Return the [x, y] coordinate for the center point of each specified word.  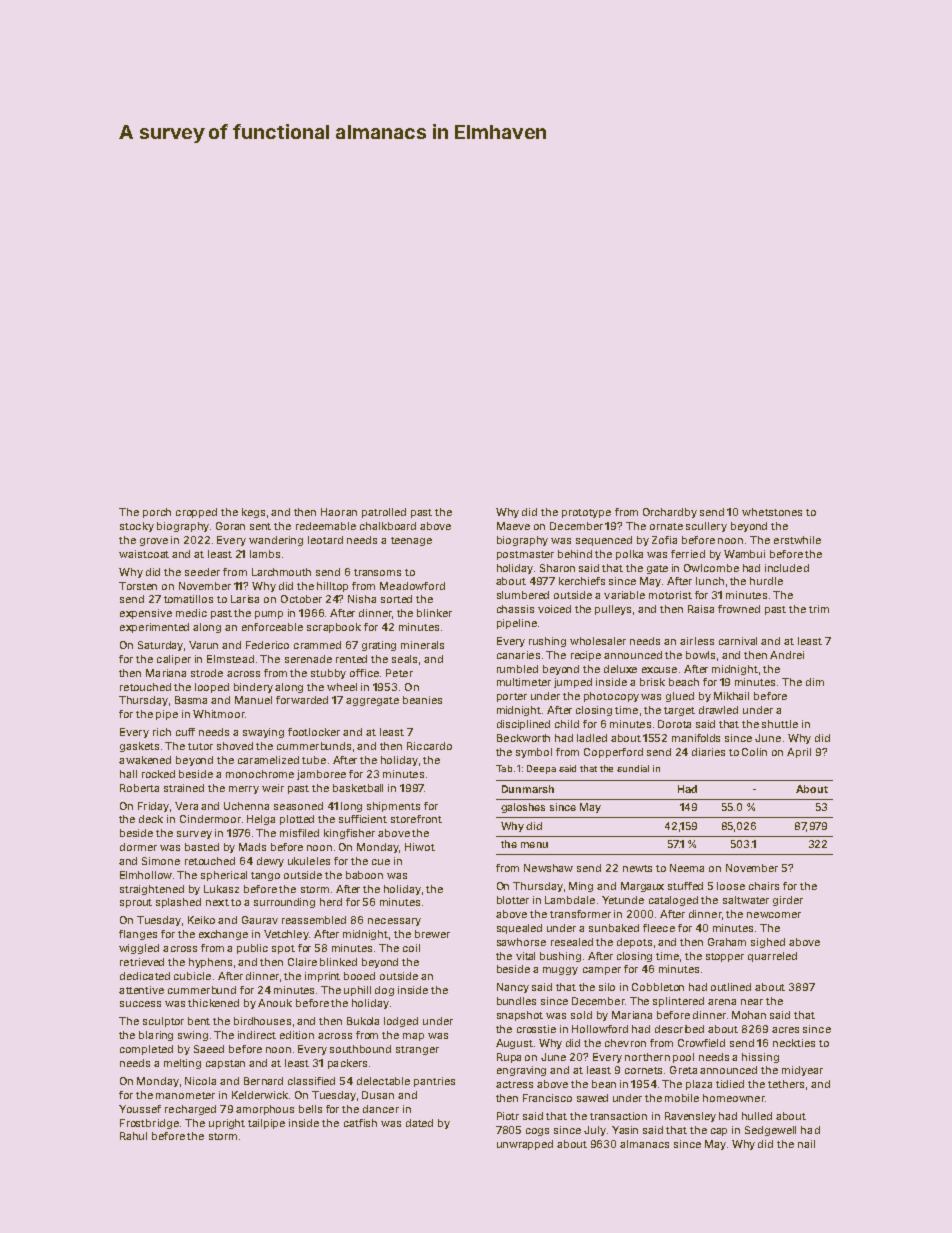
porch [157, 513]
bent [199, 1021]
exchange [223, 935]
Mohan [749, 1015]
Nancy [513, 988]
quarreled [772, 957]
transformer [580, 914]
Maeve [513, 526]
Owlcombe [711, 568]
